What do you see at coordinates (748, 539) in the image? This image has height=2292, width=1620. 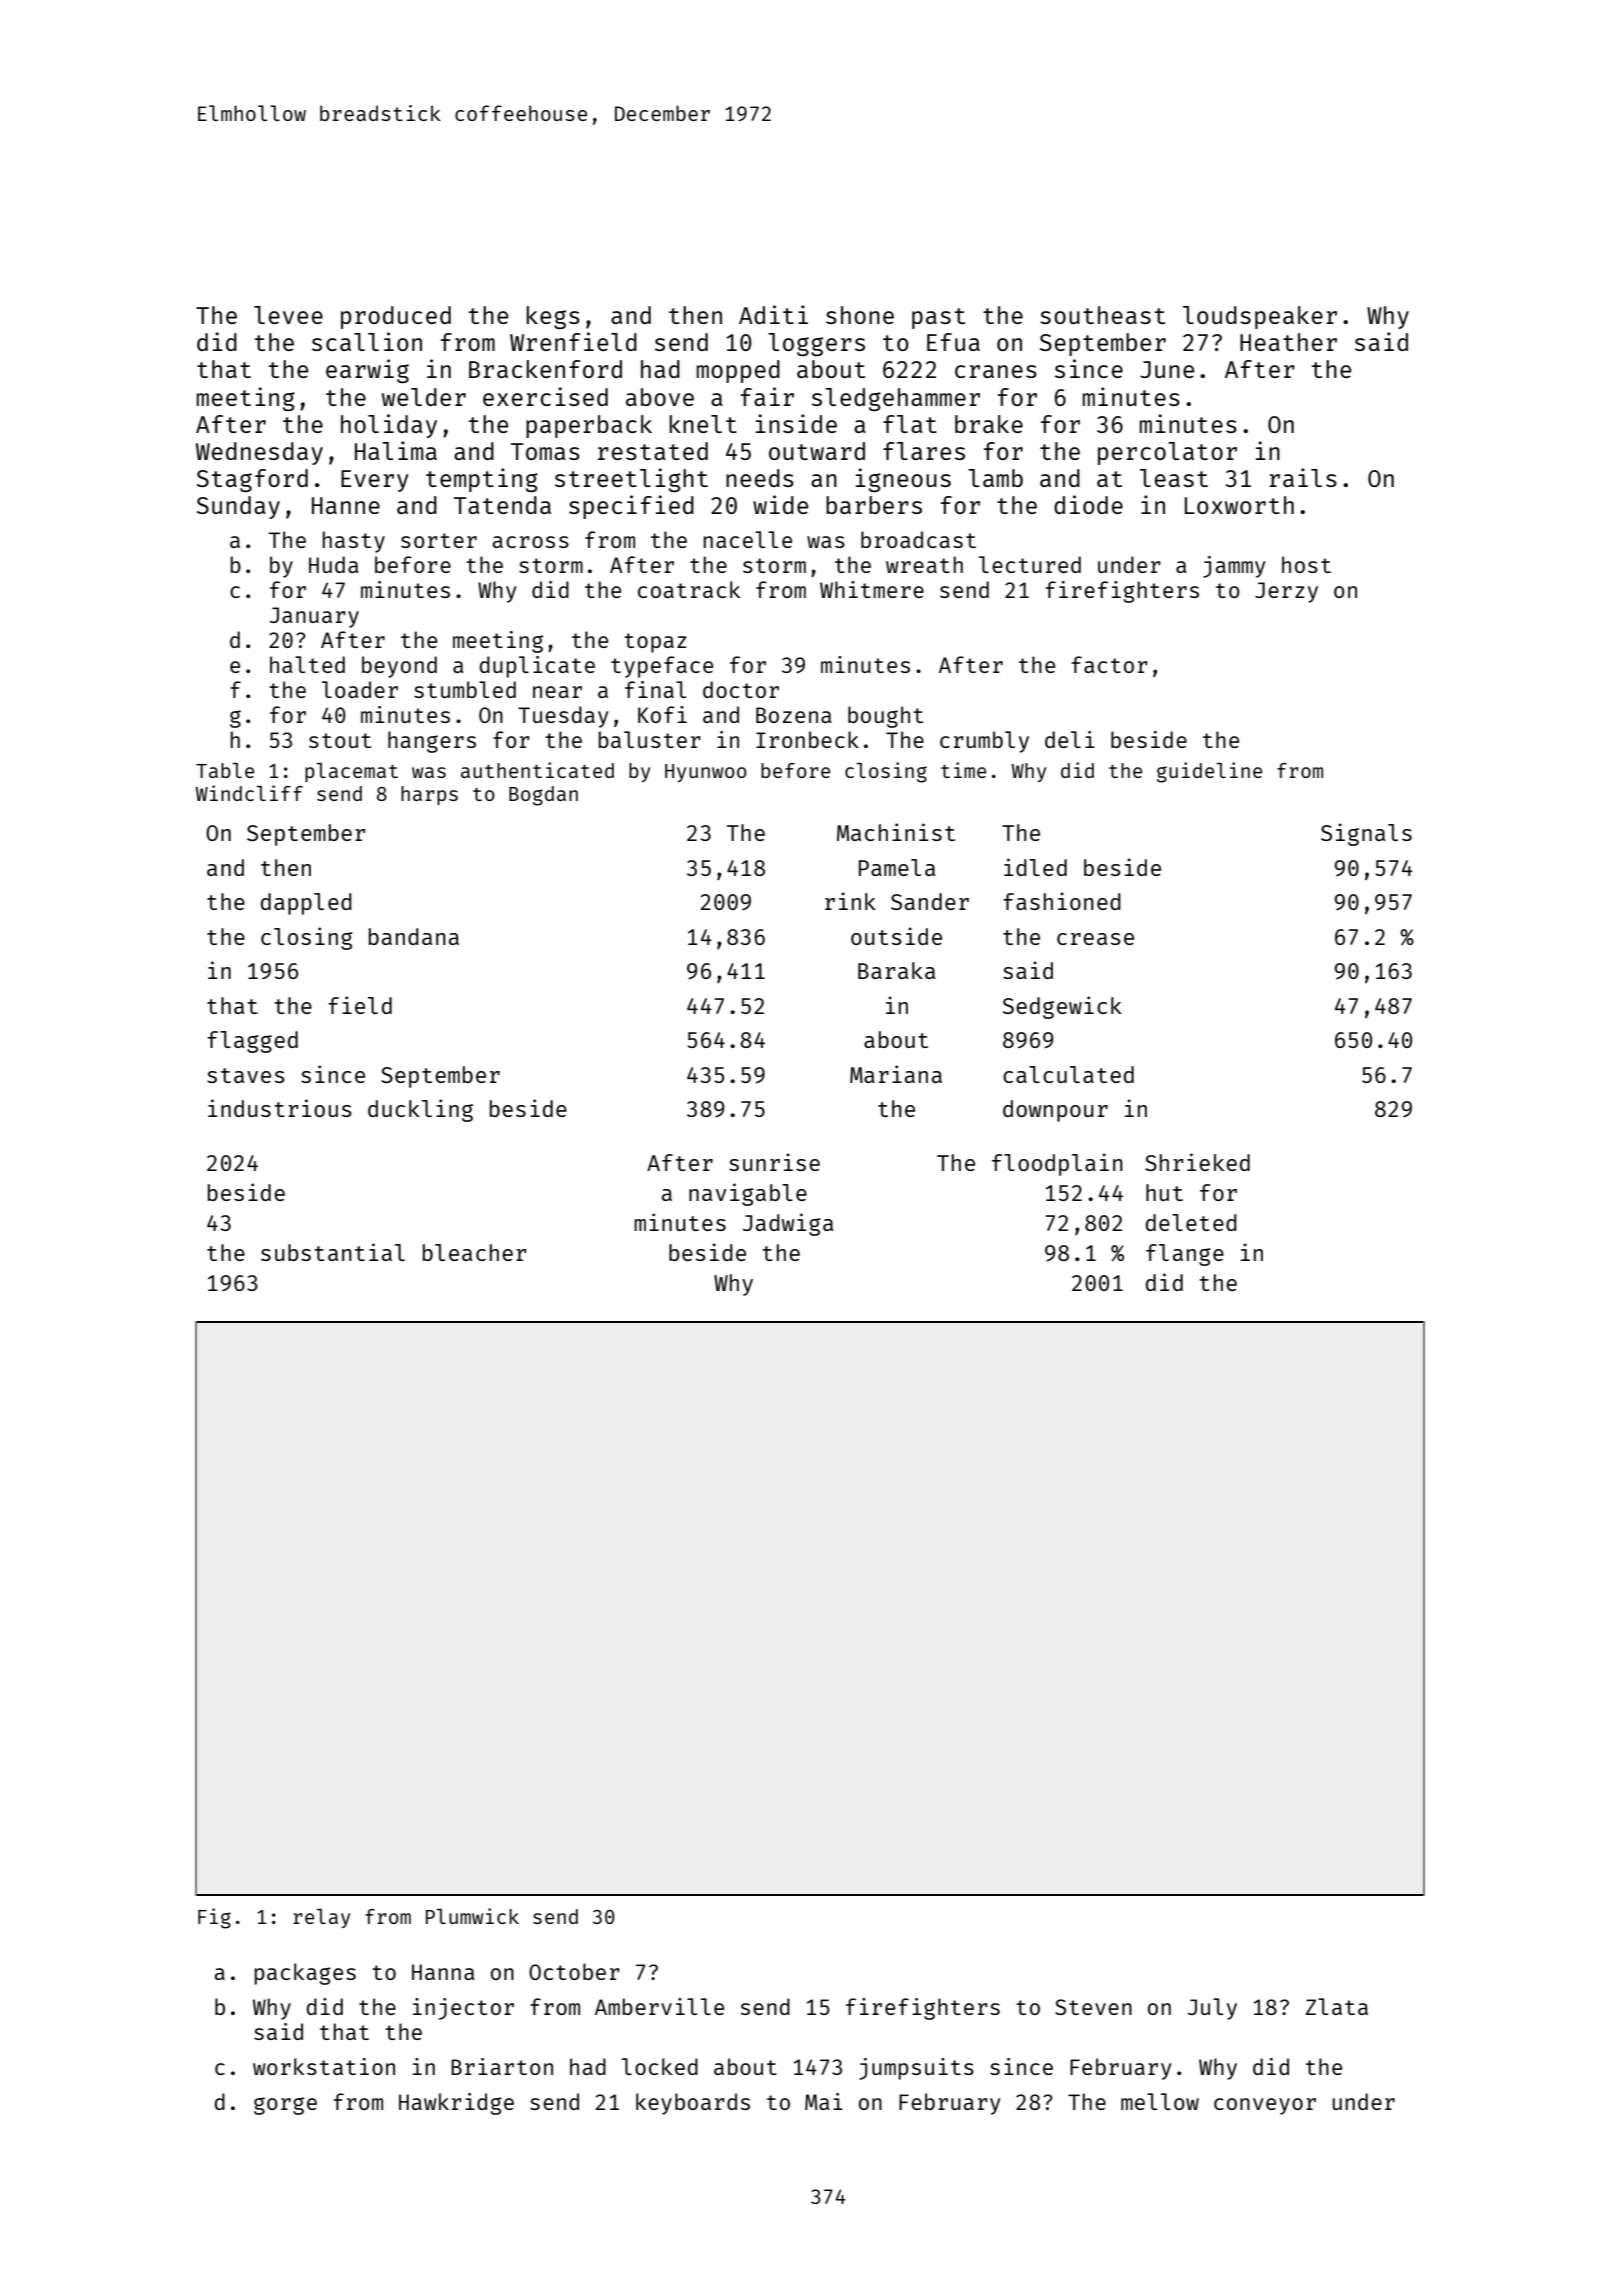 I see `nacelle` at bounding box center [748, 539].
